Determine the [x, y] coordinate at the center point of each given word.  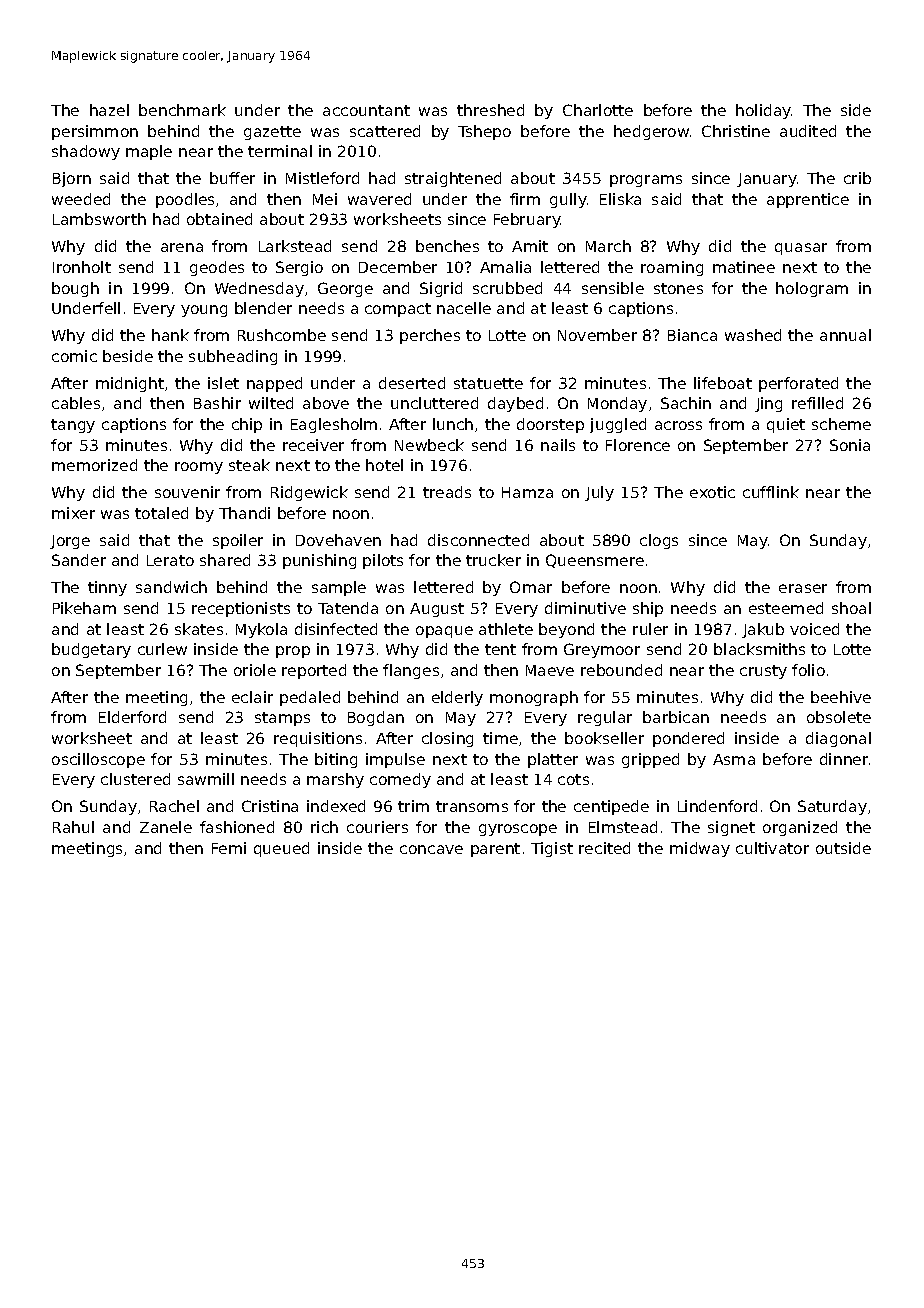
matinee [744, 267]
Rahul [73, 827]
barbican [676, 717]
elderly [457, 698]
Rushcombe [282, 335]
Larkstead [295, 246]
